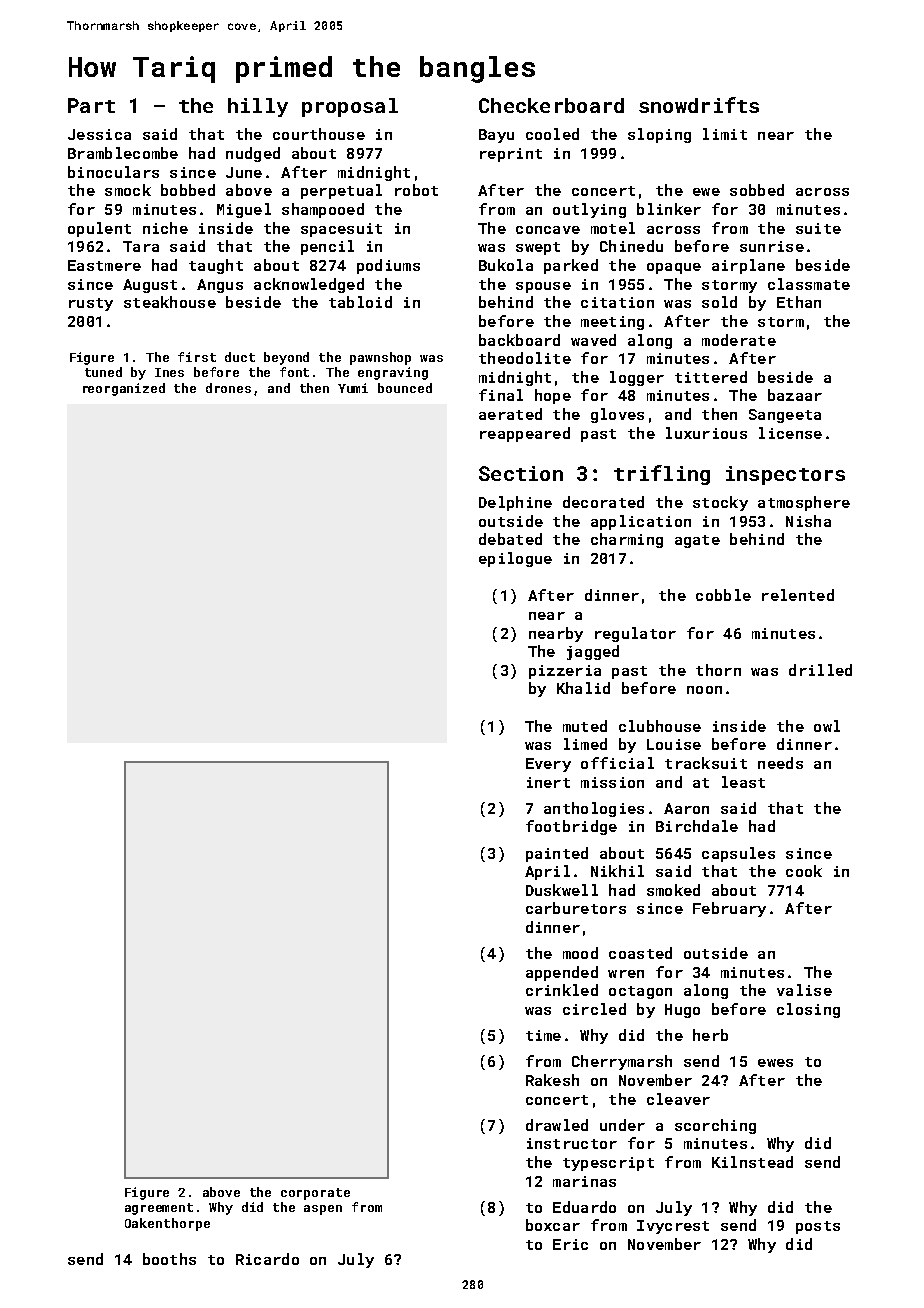 This document has width=924, height=1308. I want to click on Eastmere, so click(104, 265).
